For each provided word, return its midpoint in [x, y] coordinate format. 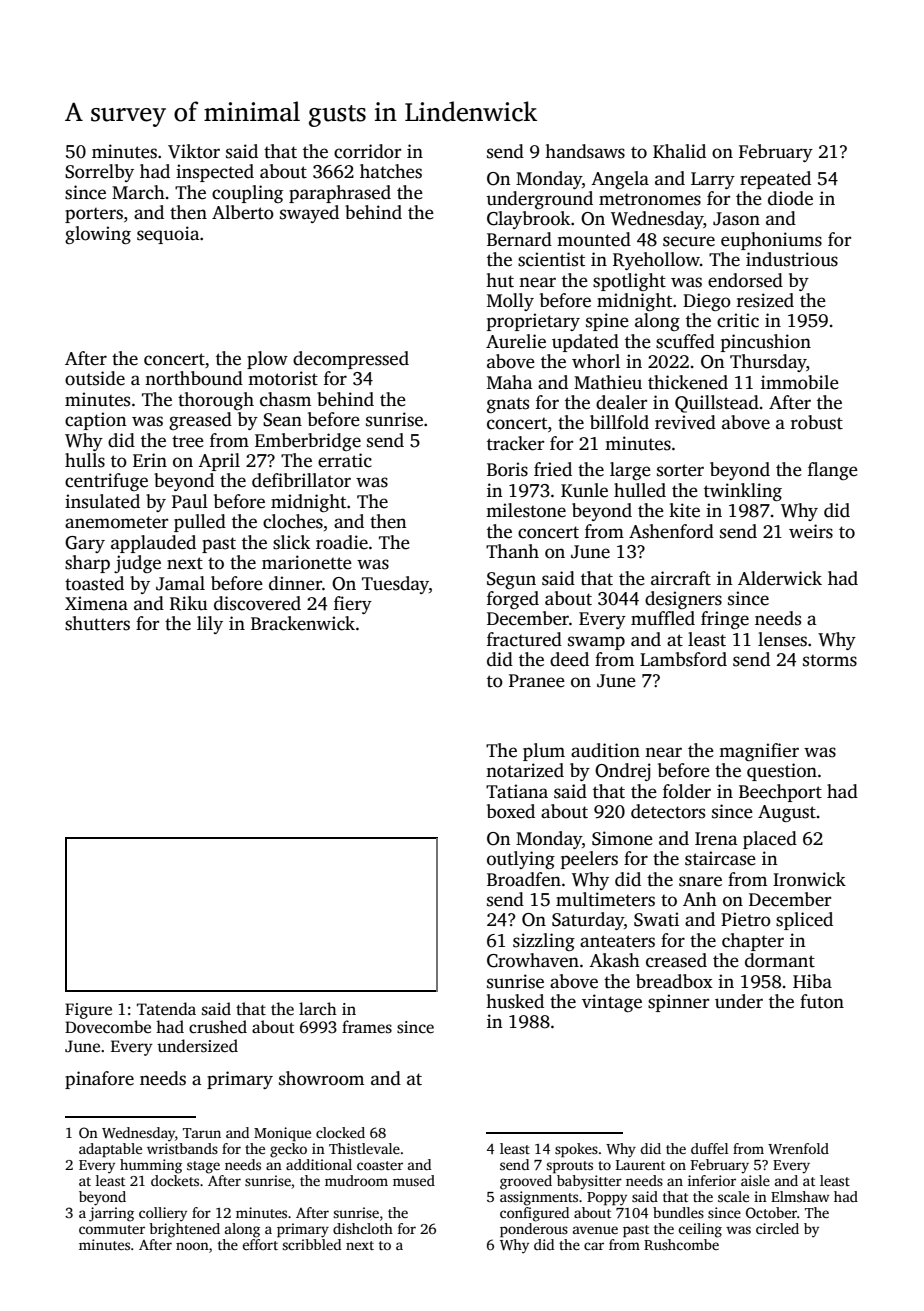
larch [318, 1009]
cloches [293, 521]
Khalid [679, 151]
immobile [800, 382]
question [782, 772]
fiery [353, 605]
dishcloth [363, 1228]
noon [192, 1246]
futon [822, 1001]
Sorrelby [99, 173]
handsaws [585, 151]
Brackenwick [303, 623]
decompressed [351, 360]
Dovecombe [108, 1027]
